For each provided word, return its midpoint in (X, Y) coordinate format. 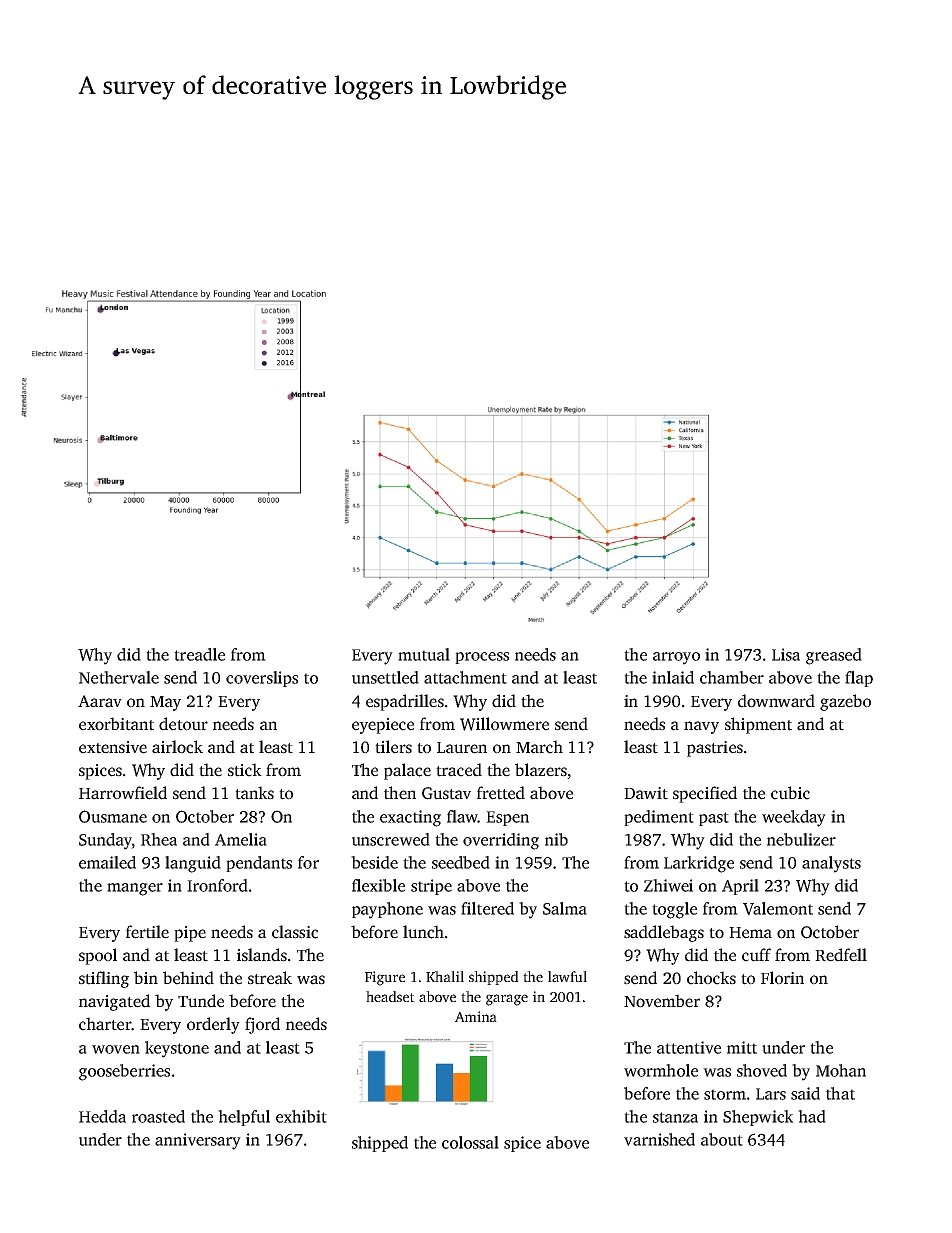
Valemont (778, 908)
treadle (199, 654)
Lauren (462, 748)
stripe (431, 887)
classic (295, 932)
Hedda (102, 1116)
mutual (424, 654)
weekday (794, 818)
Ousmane (113, 816)
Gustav (446, 793)
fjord (262, 1025)
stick (245, 770)
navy (701, 727)
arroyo (676, 658)
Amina (476, 1016)
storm (725, 1094)
